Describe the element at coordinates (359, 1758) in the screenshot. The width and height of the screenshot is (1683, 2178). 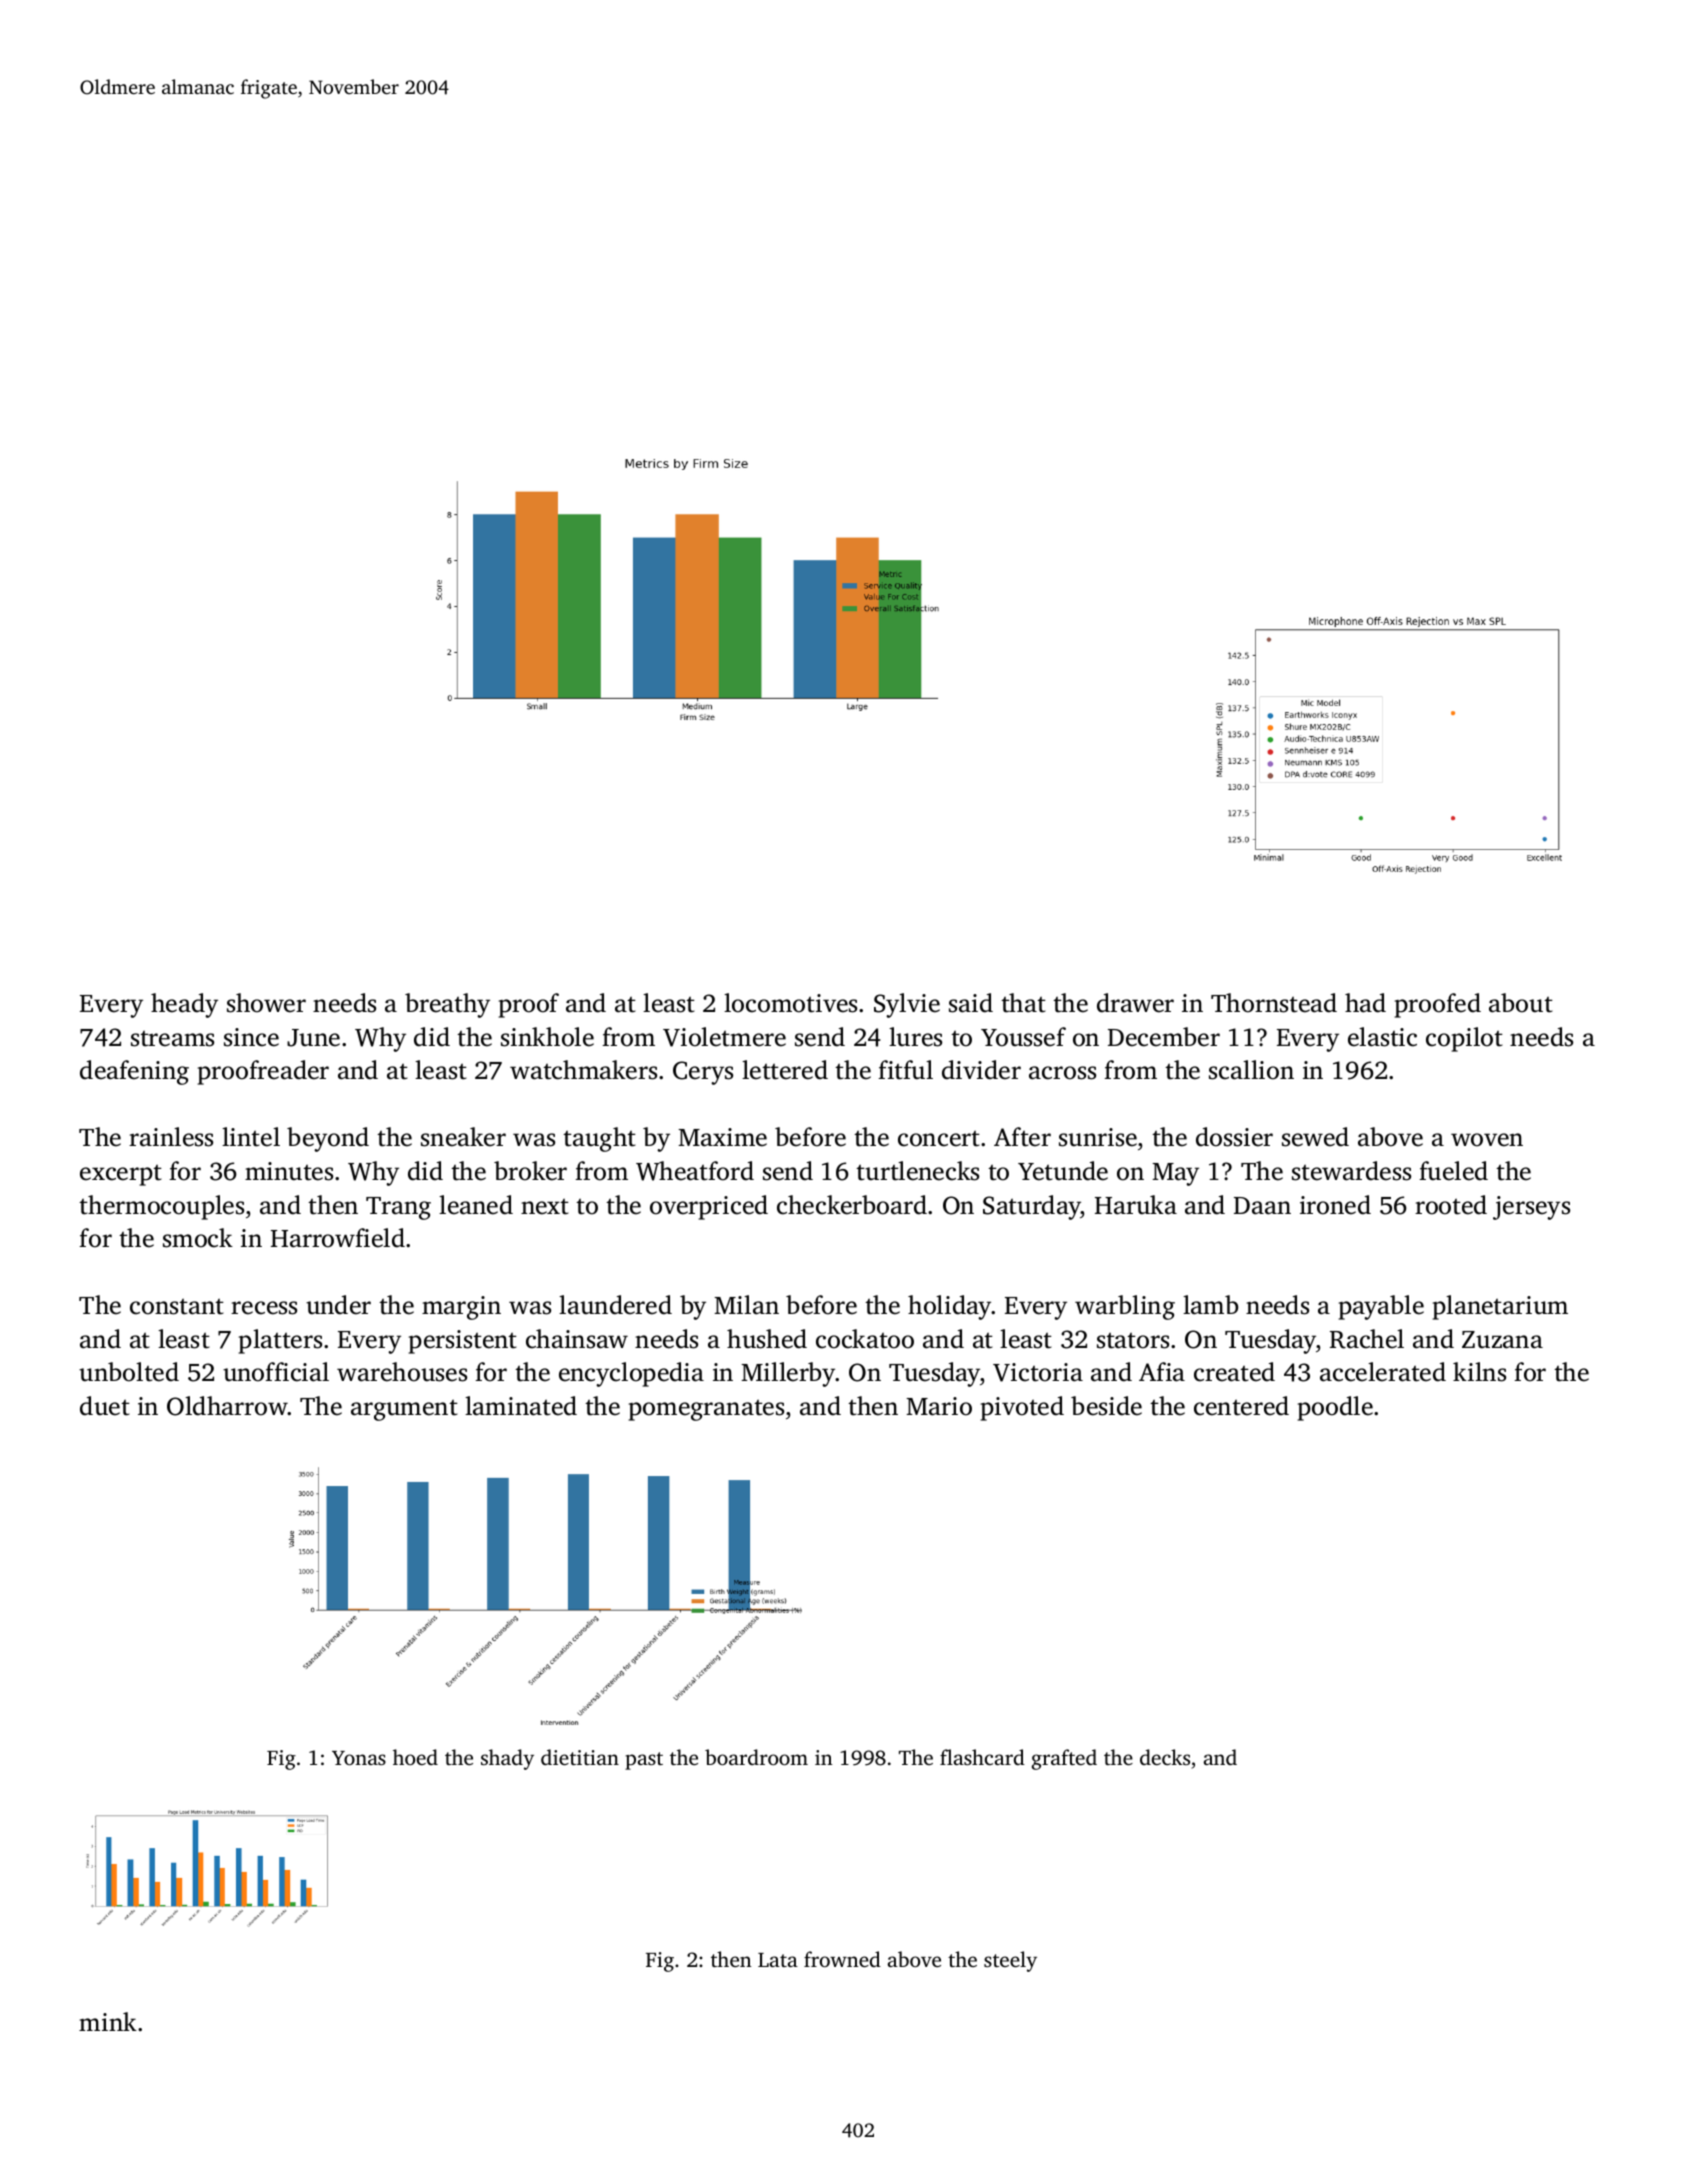
I see `Yonas` at that location.
